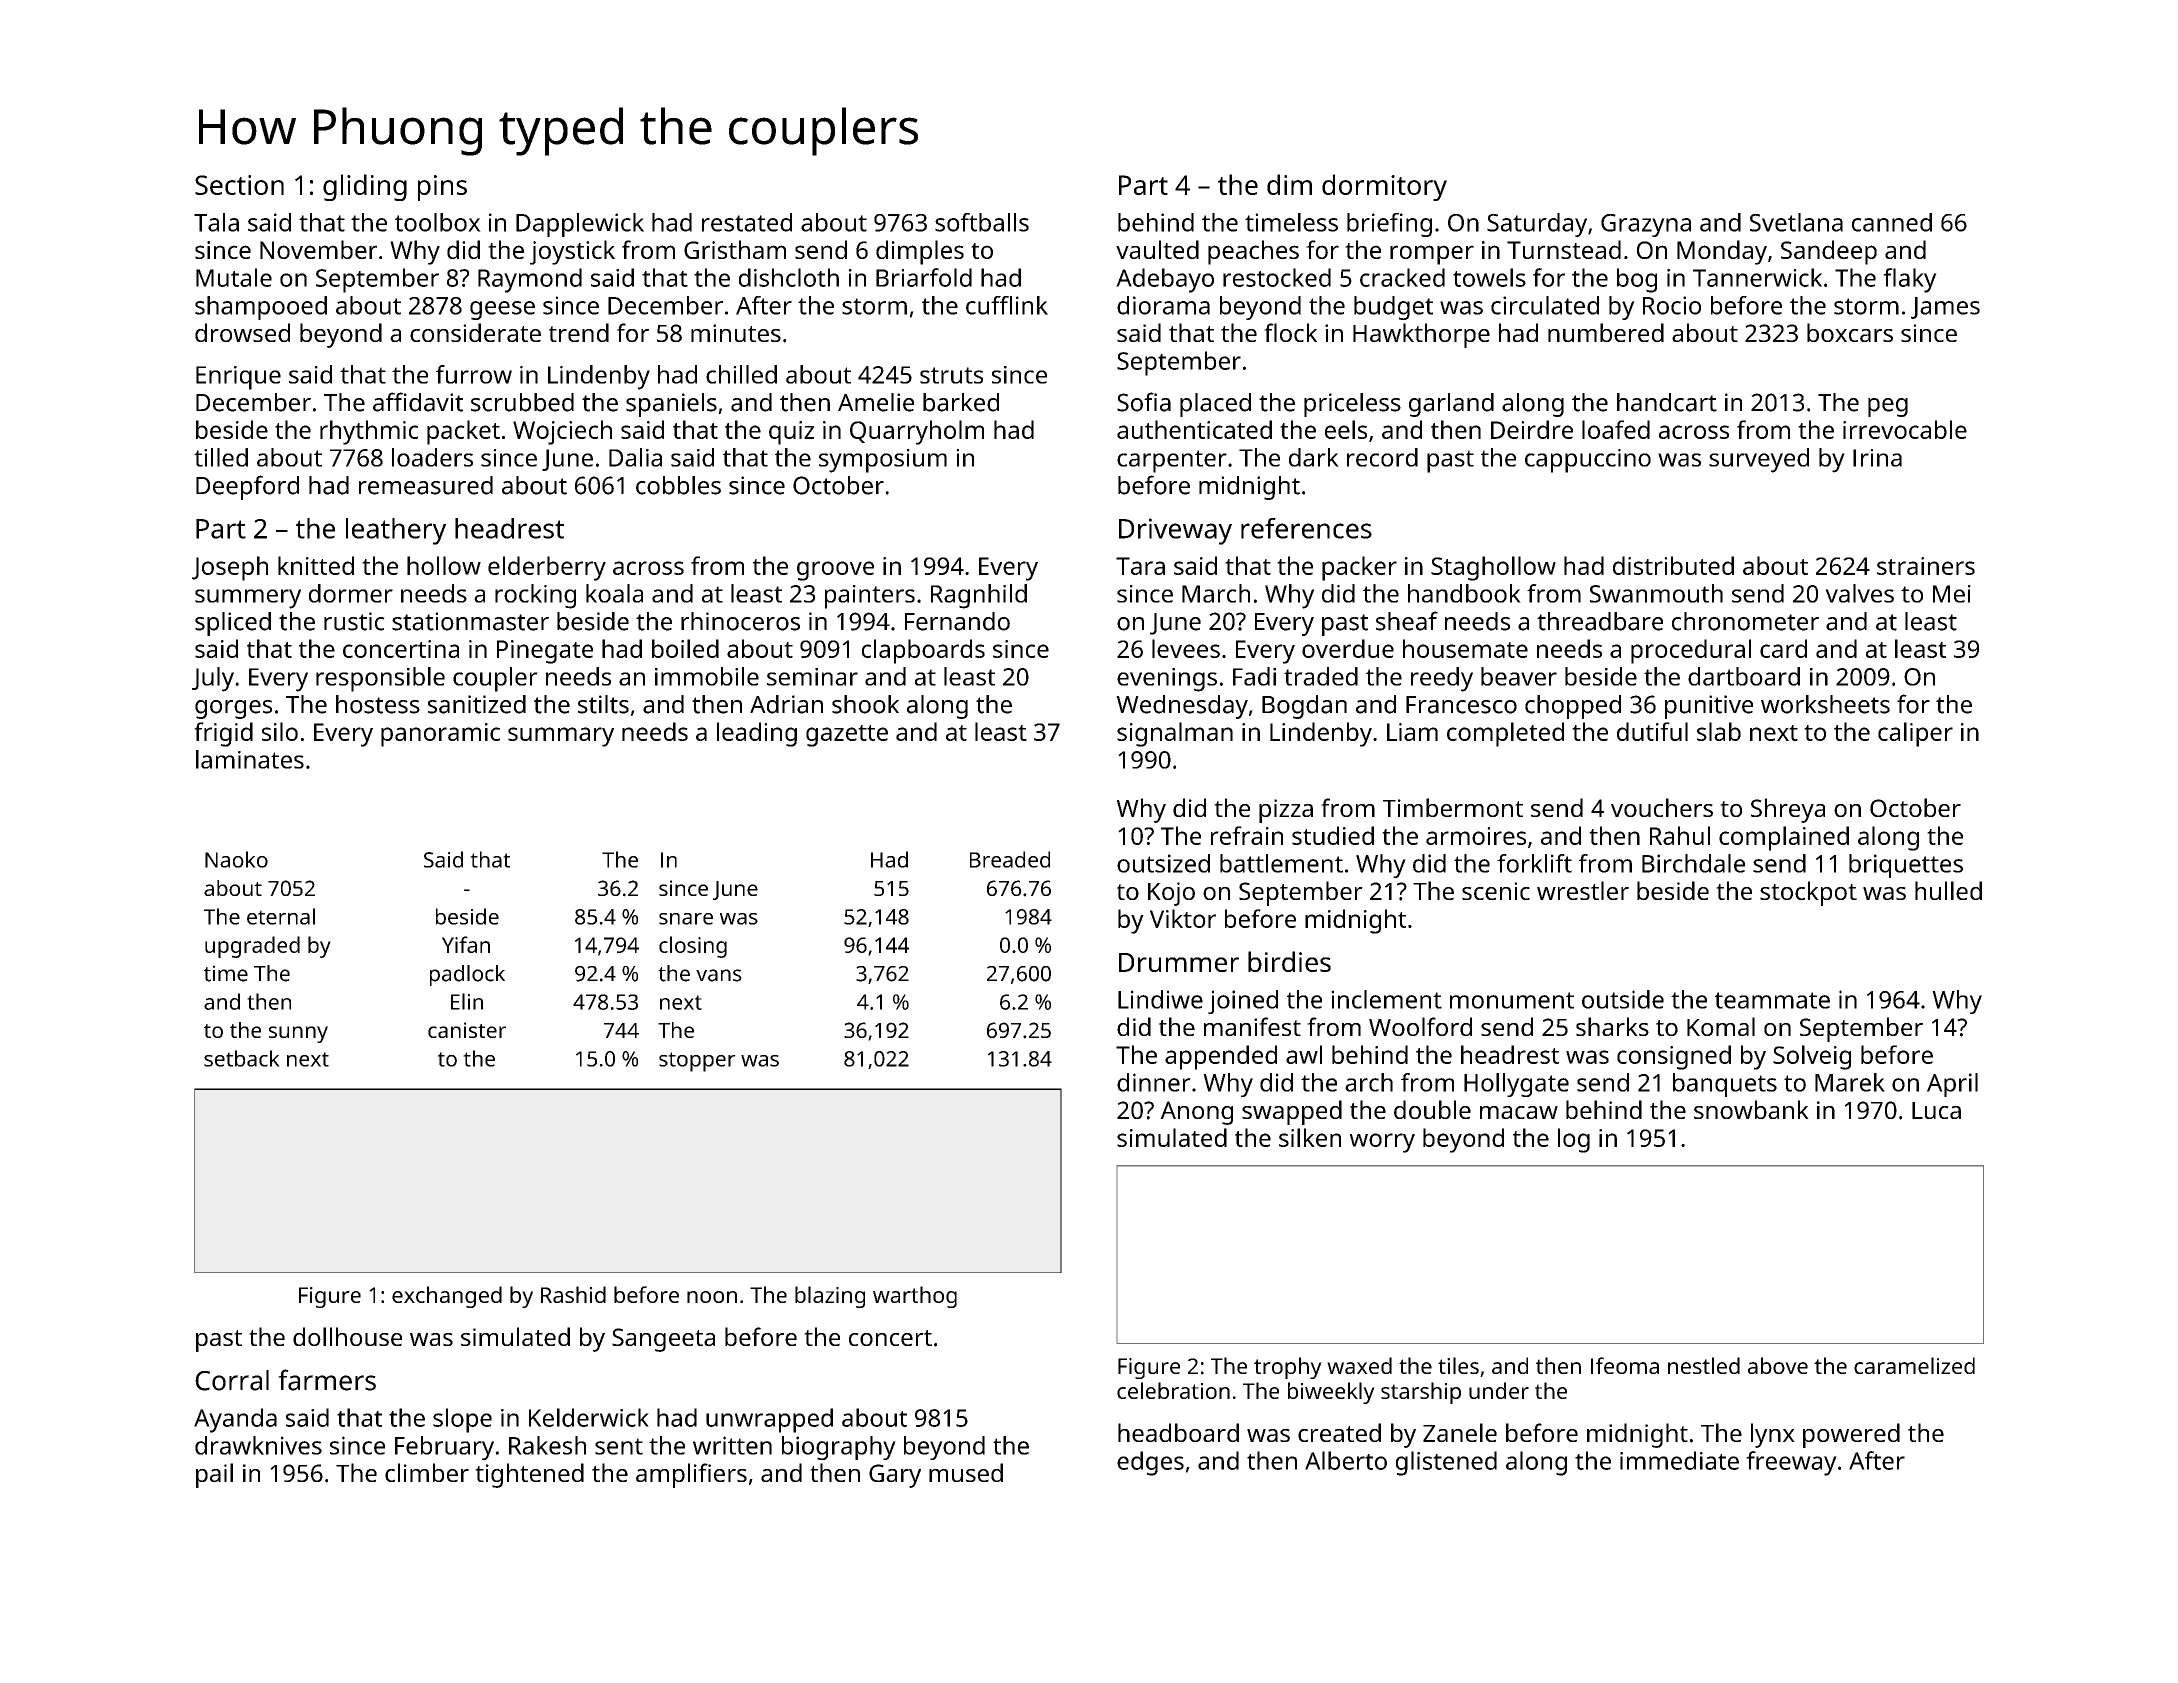 The width and height of the screenshot is (2178, 1683). Describe the element at coordinates (915, 1297) in the screenshot. I see `warthog` at that location.
